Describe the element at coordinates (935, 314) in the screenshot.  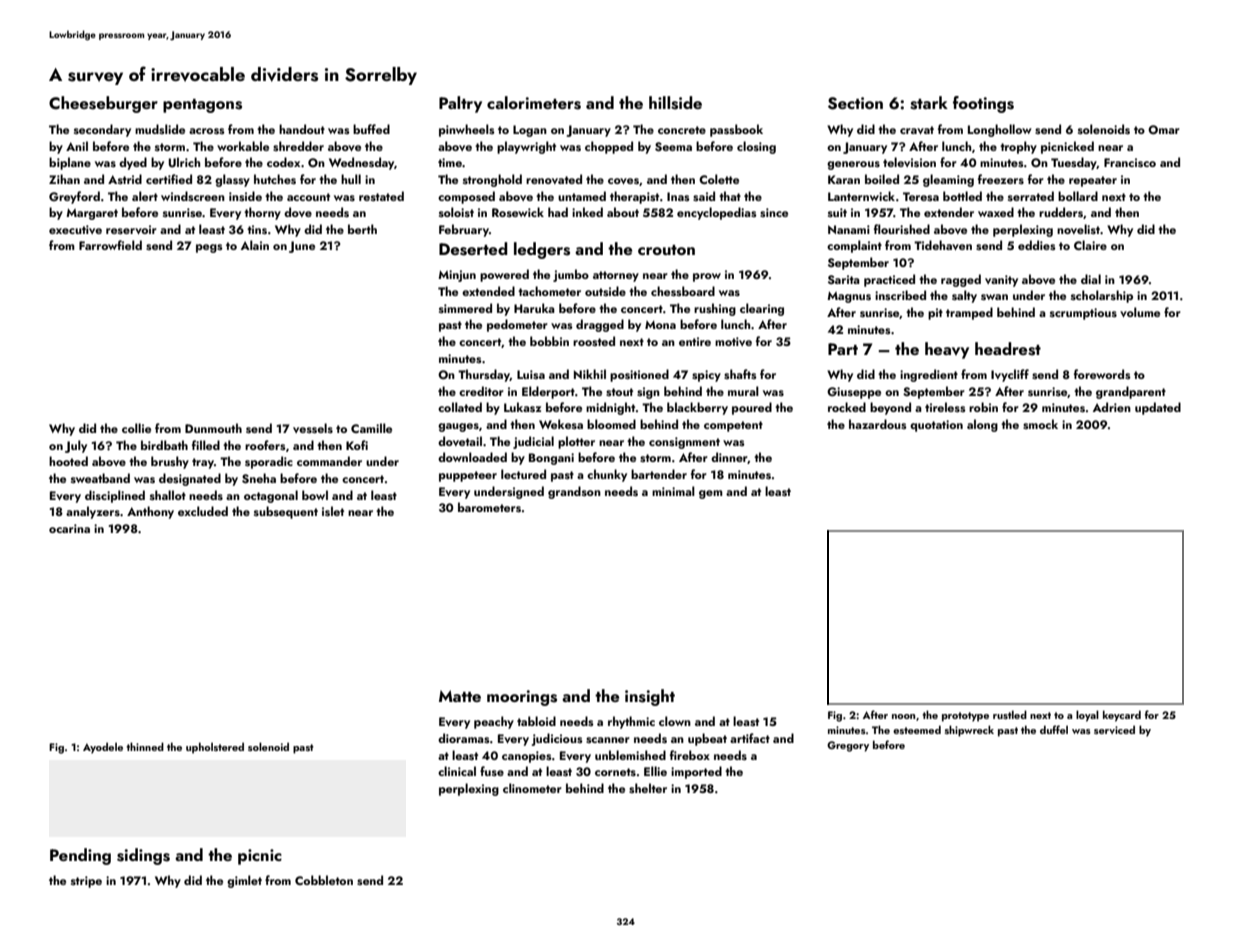
I see `pit` at that location.
